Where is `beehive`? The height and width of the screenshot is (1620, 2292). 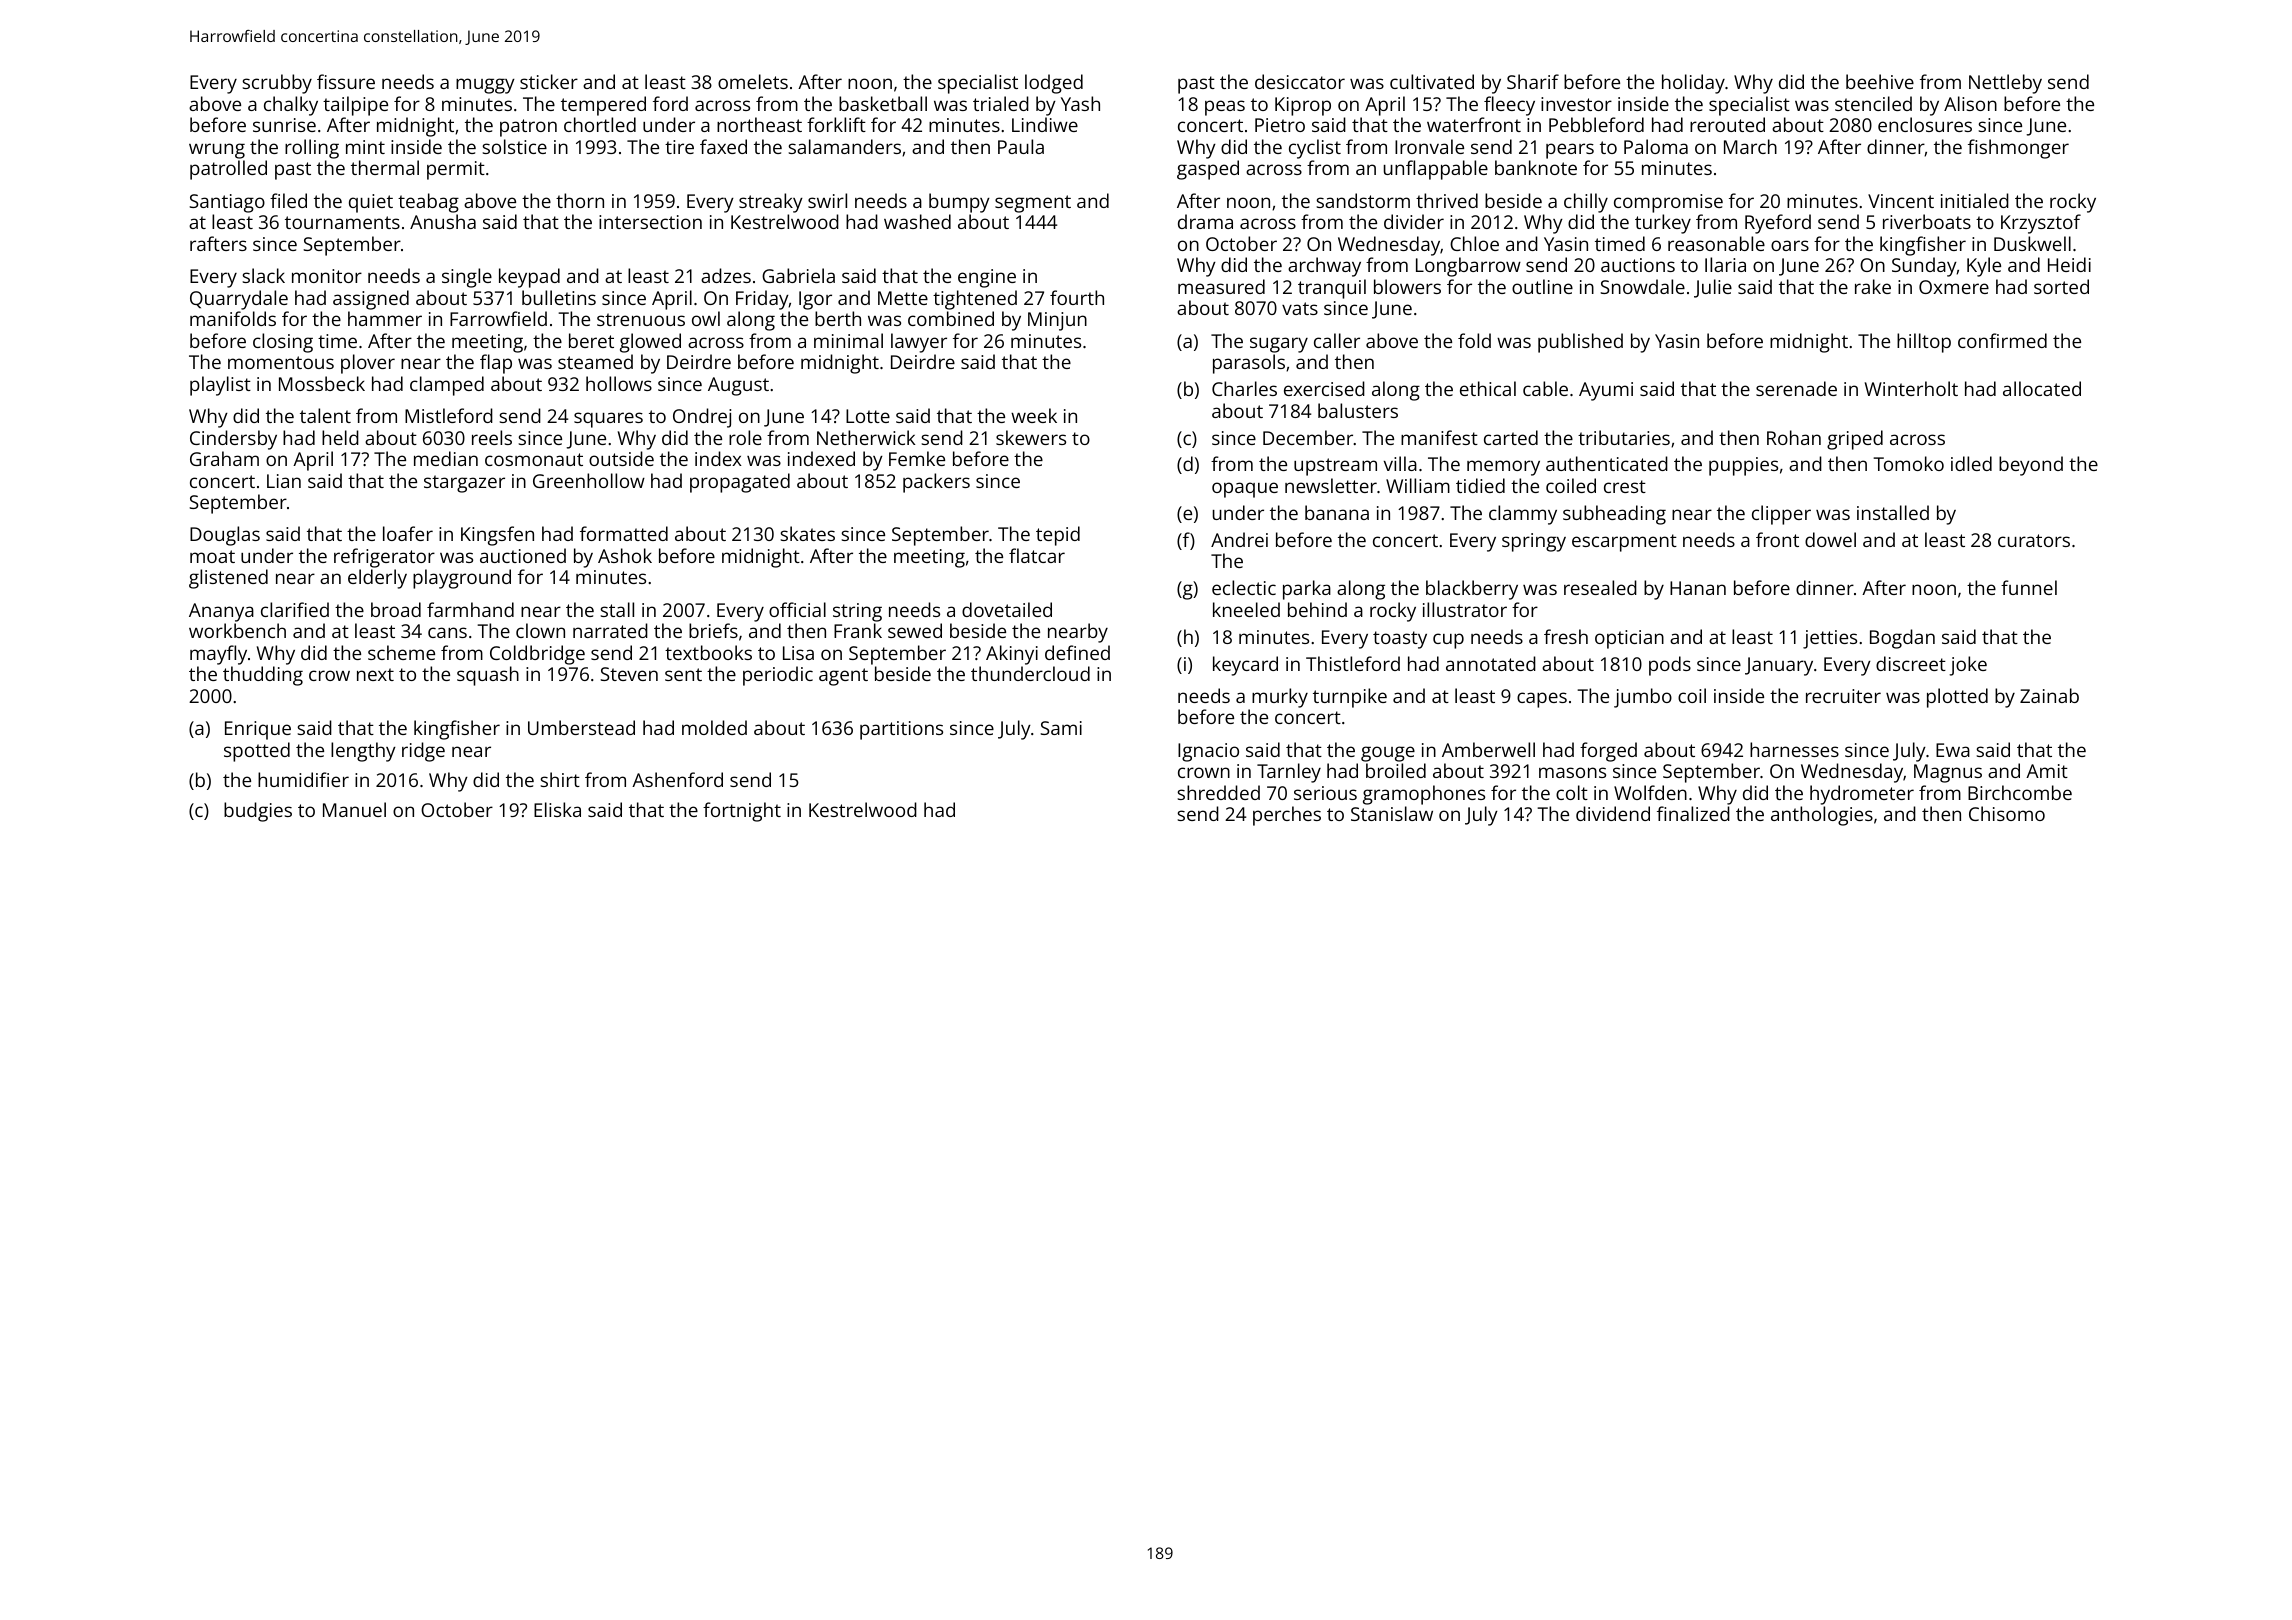 beehive is located at coordinates (1880, 81).
